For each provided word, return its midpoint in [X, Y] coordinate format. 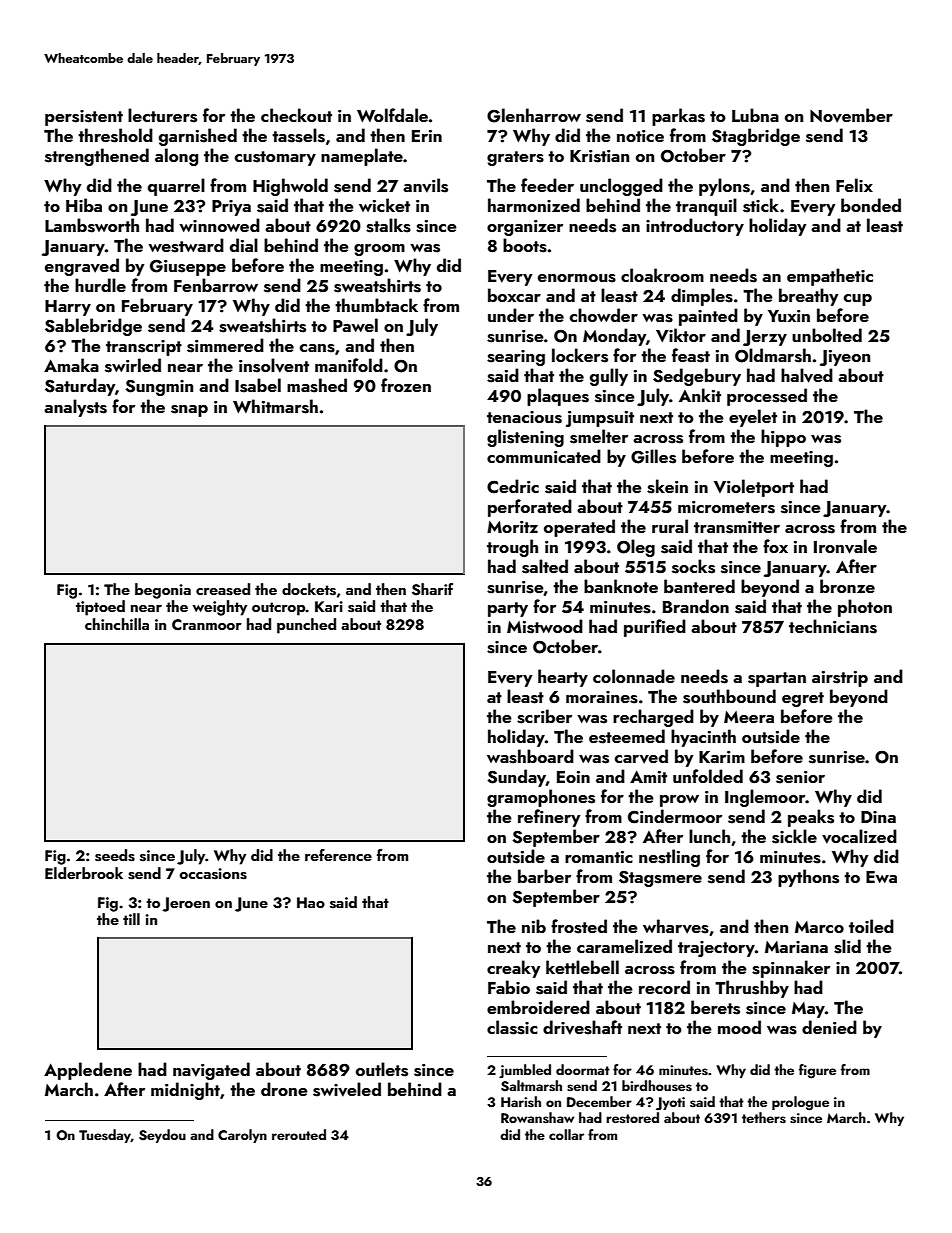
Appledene [88, 1071]
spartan [777, 679]
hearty [563, 678]
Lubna [755, 115]
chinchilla [117, 624]
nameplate [362, 157]
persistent [84, 118]
